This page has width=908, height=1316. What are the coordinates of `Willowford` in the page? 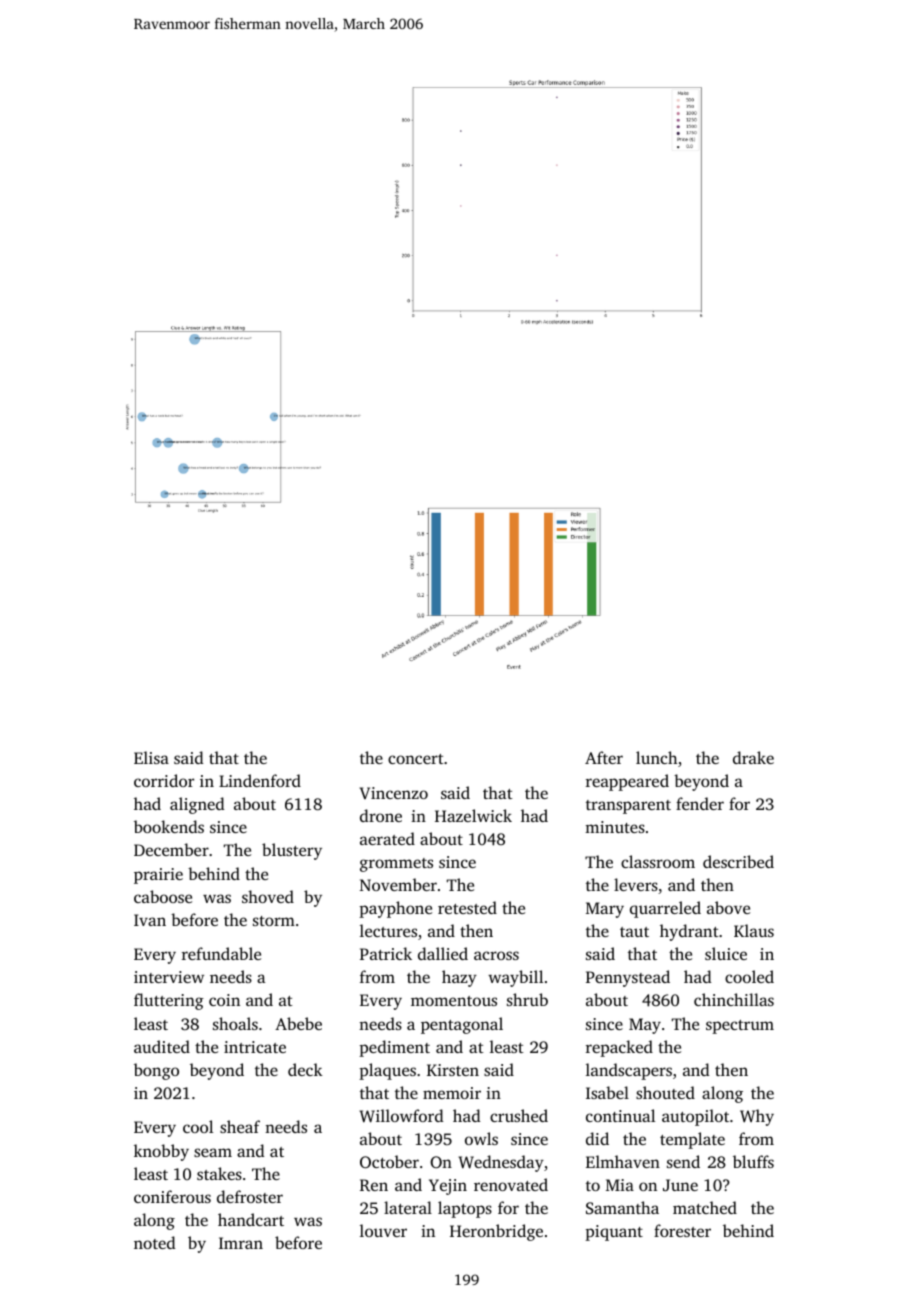 It's located at (402, 1116).
